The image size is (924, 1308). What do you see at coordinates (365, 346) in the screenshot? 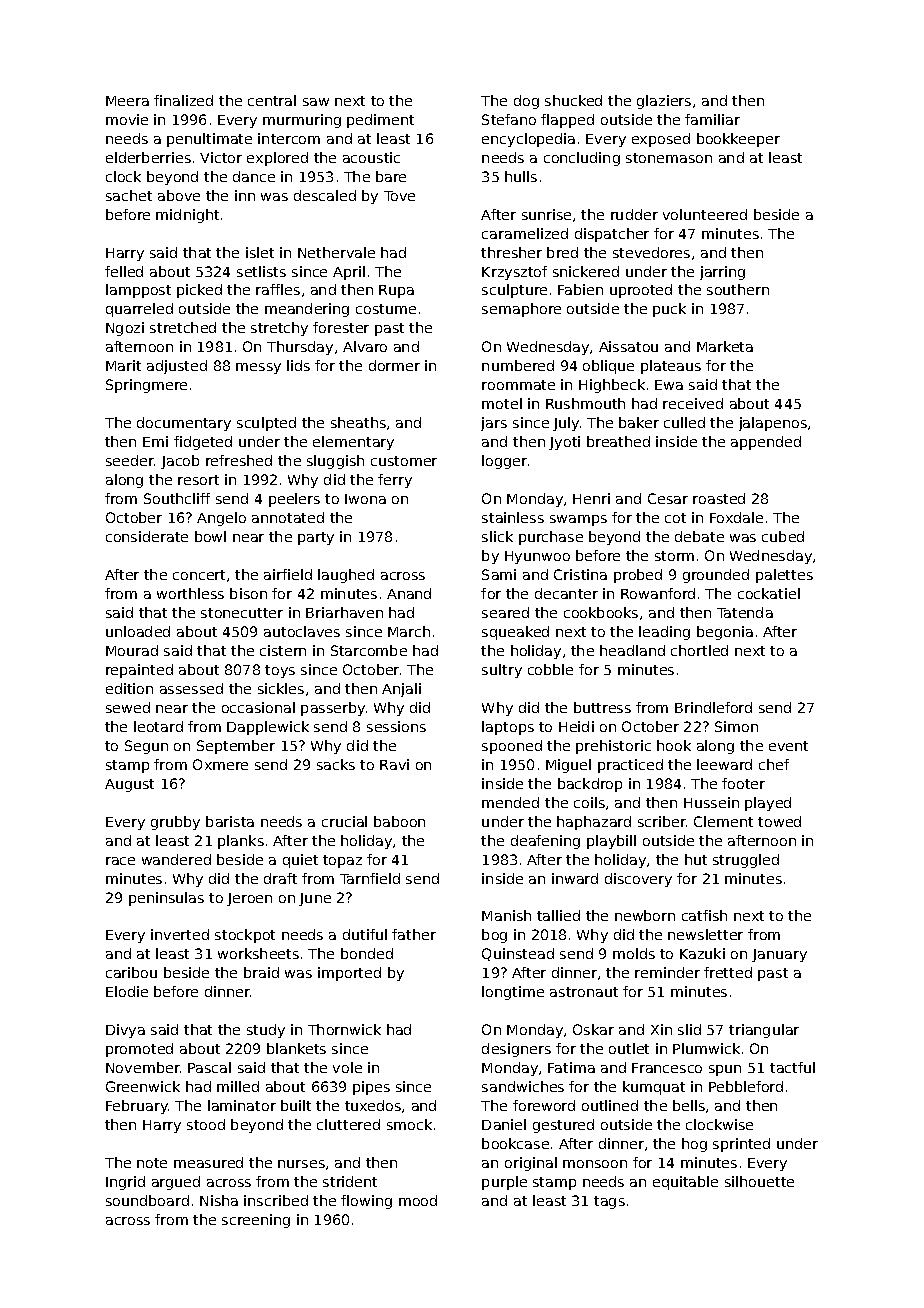
I see `Alvaro` at bounding box center [365, 346].
